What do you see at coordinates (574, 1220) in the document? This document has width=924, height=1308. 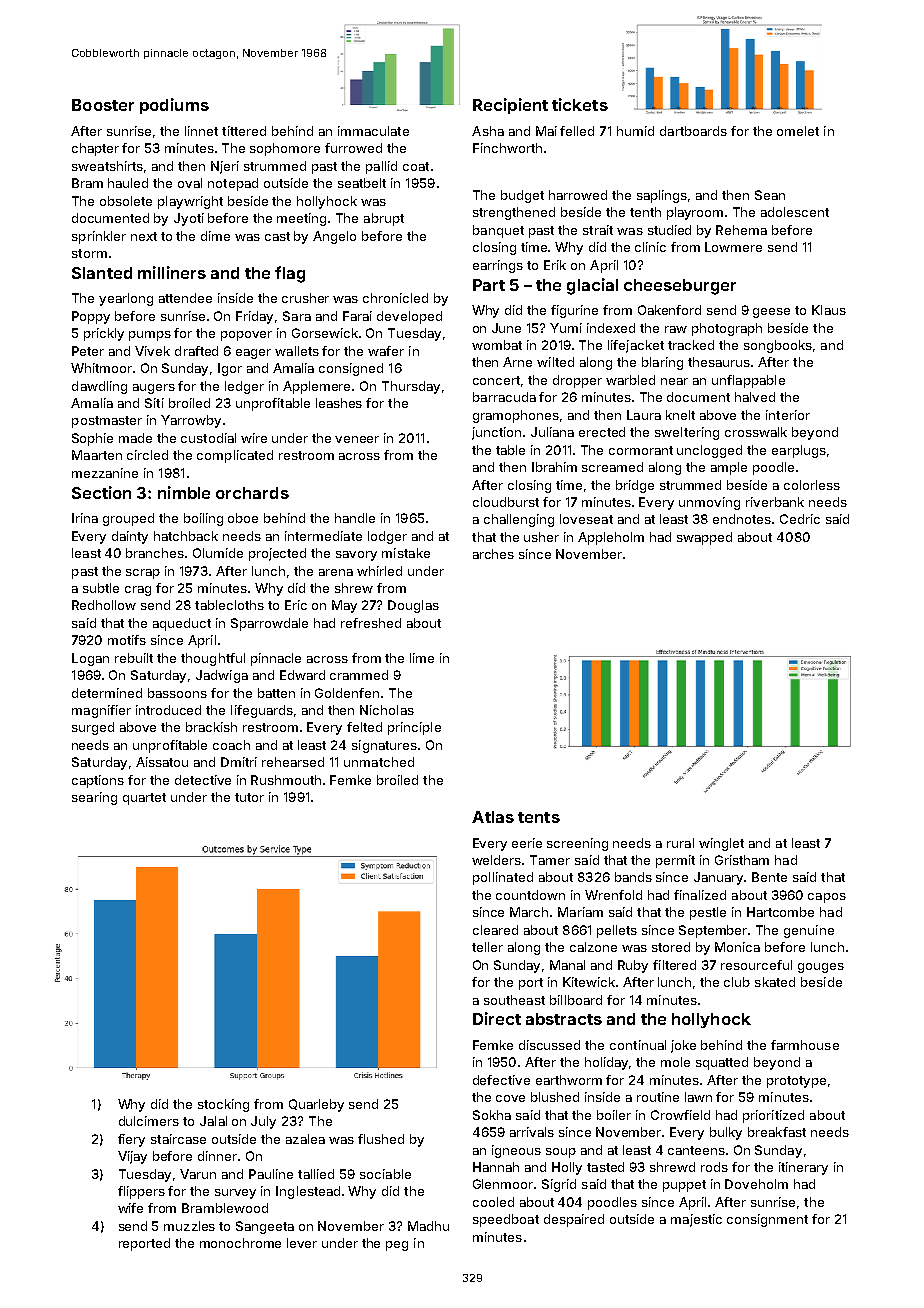 I see `despaired` at bounding box center [574, 1220].
